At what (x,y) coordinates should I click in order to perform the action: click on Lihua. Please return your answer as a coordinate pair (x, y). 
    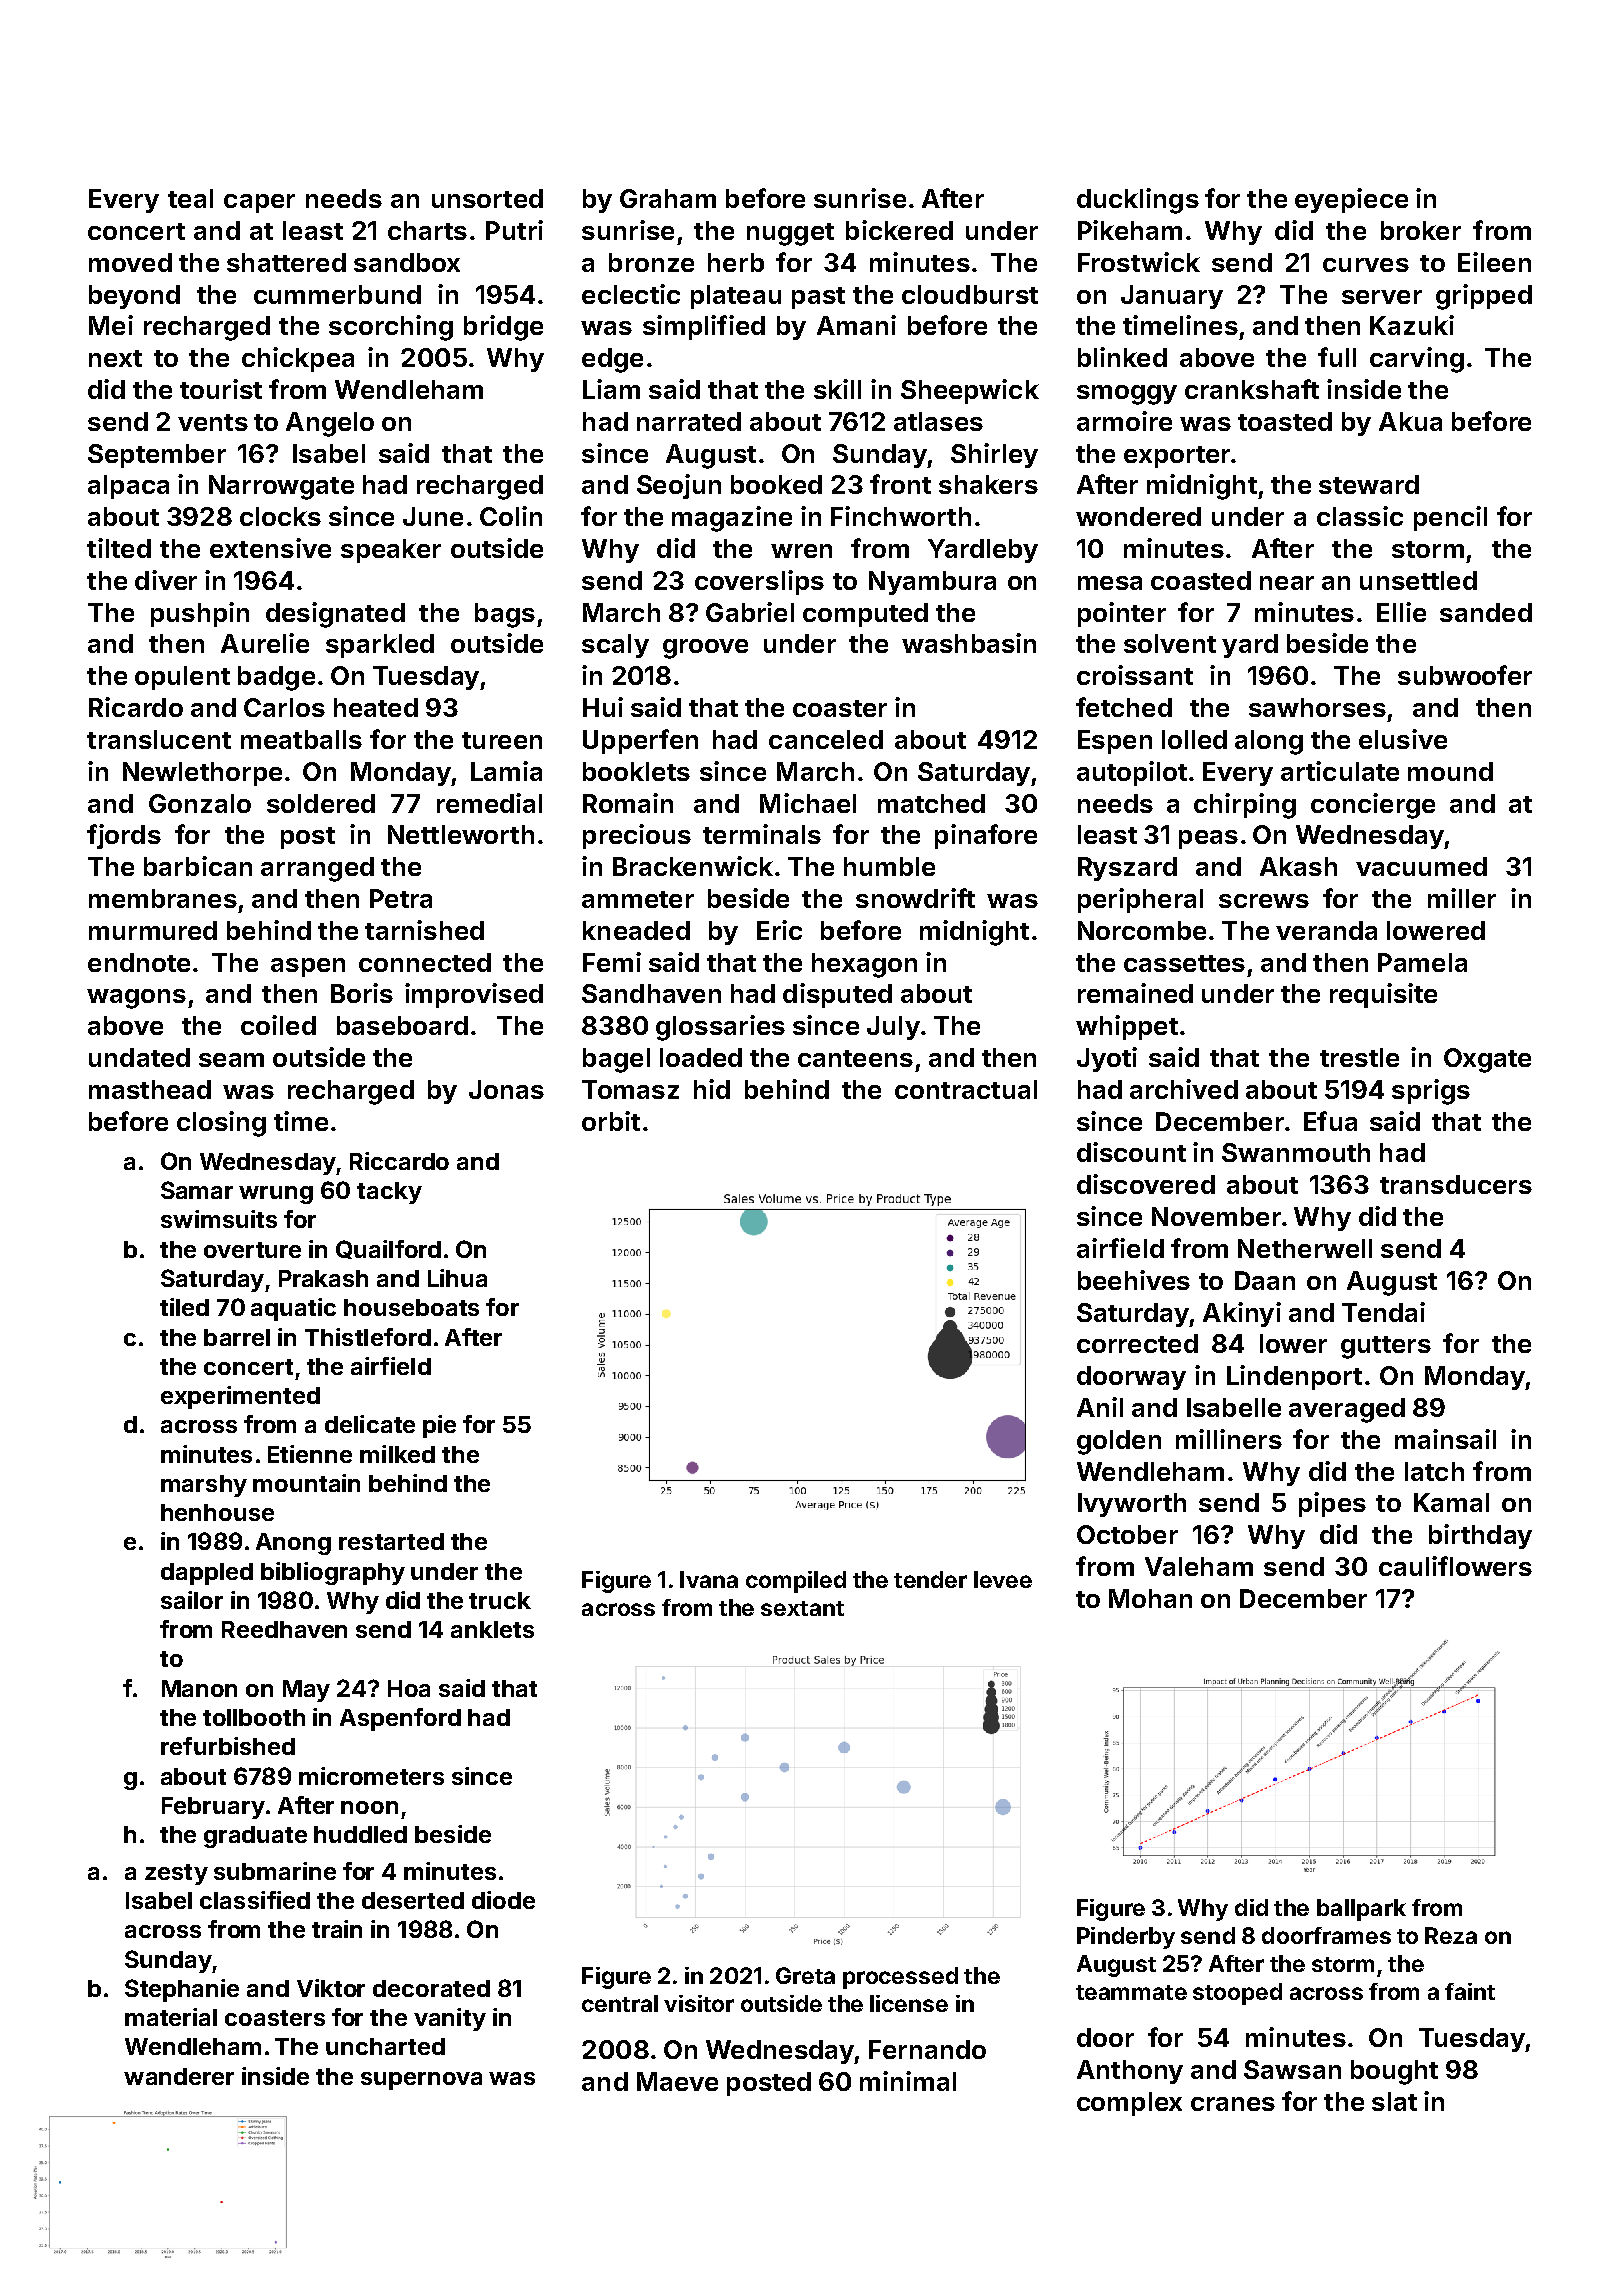
    Looking at the image, I should click on (457, 1278).
